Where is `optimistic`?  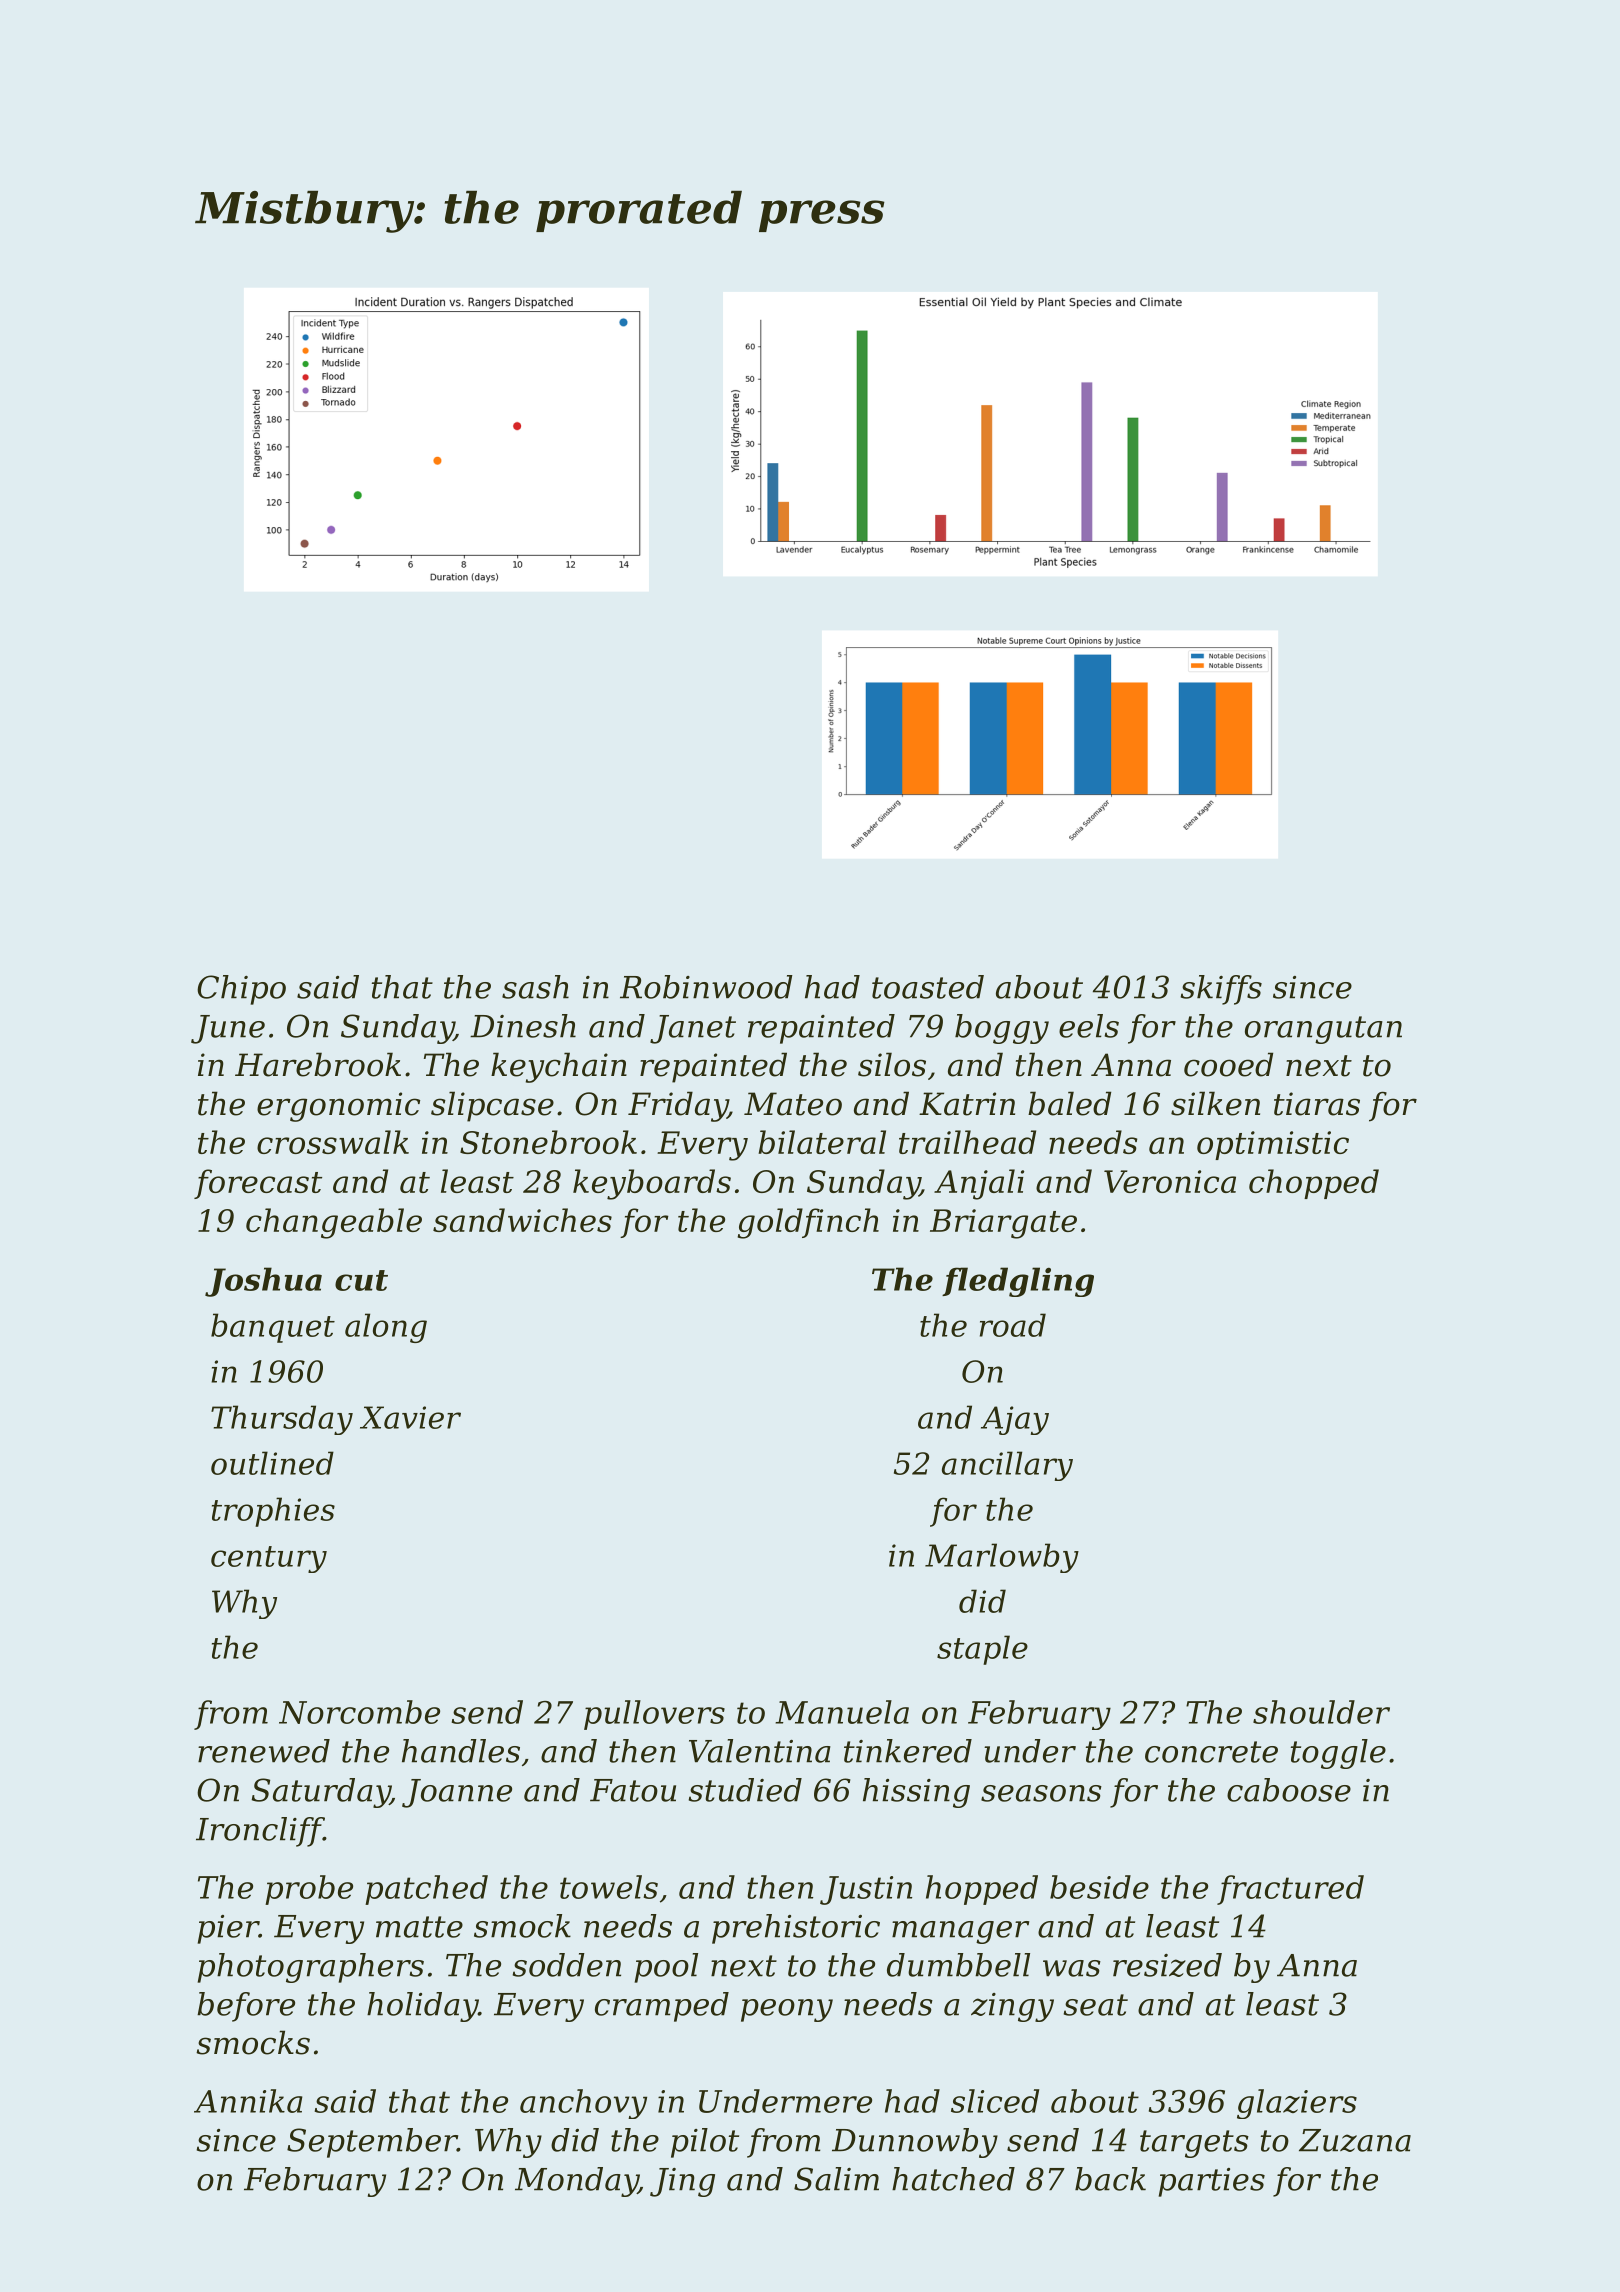 optimistic is located at coordinates (1273, 1145).
